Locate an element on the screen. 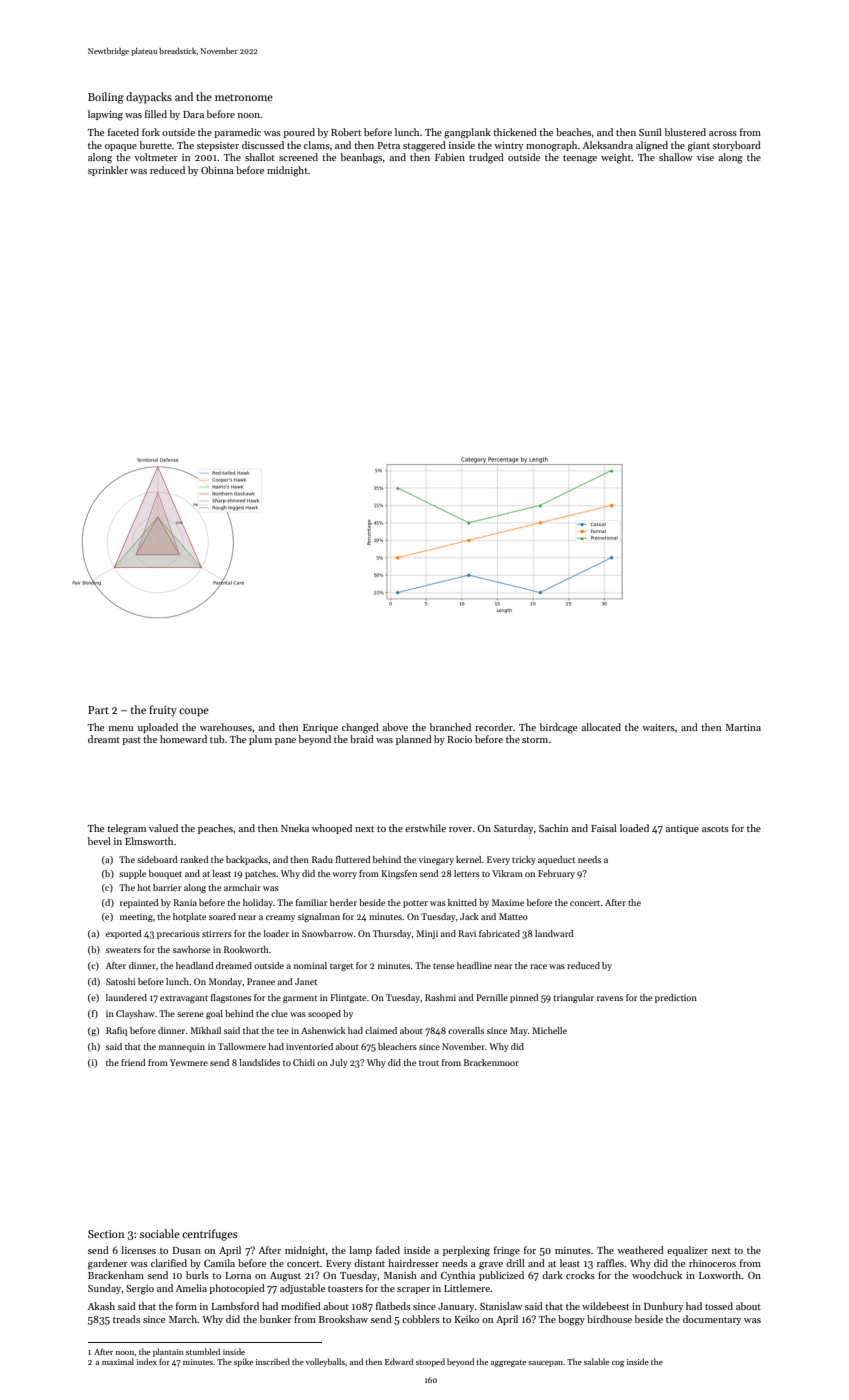 This screenshot has width=849, height=1400. gangplank is located at coordinates (467, 133).
